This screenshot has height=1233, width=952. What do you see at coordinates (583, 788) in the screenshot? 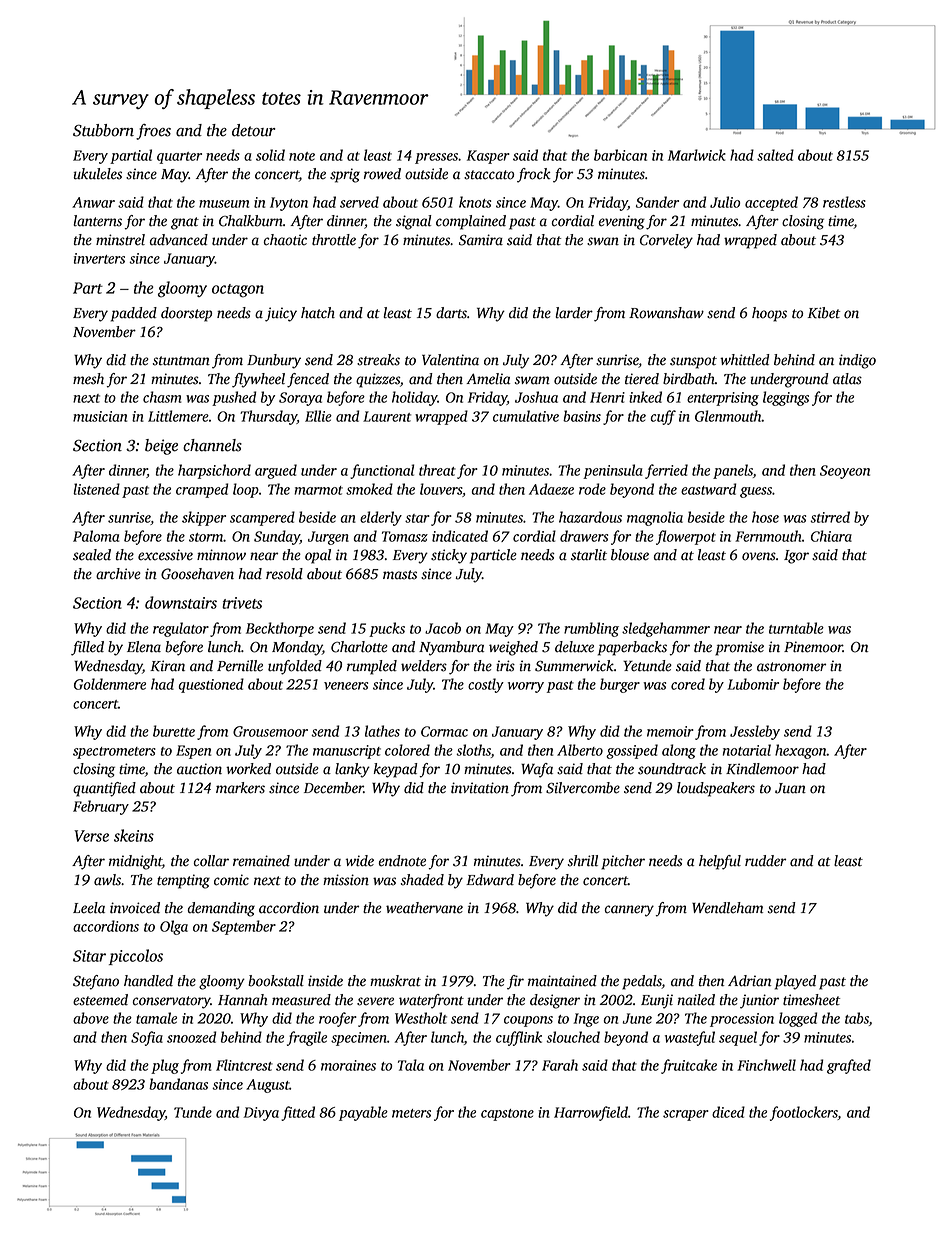
I see `Silvercombe` at bounding box center [583, 788].
